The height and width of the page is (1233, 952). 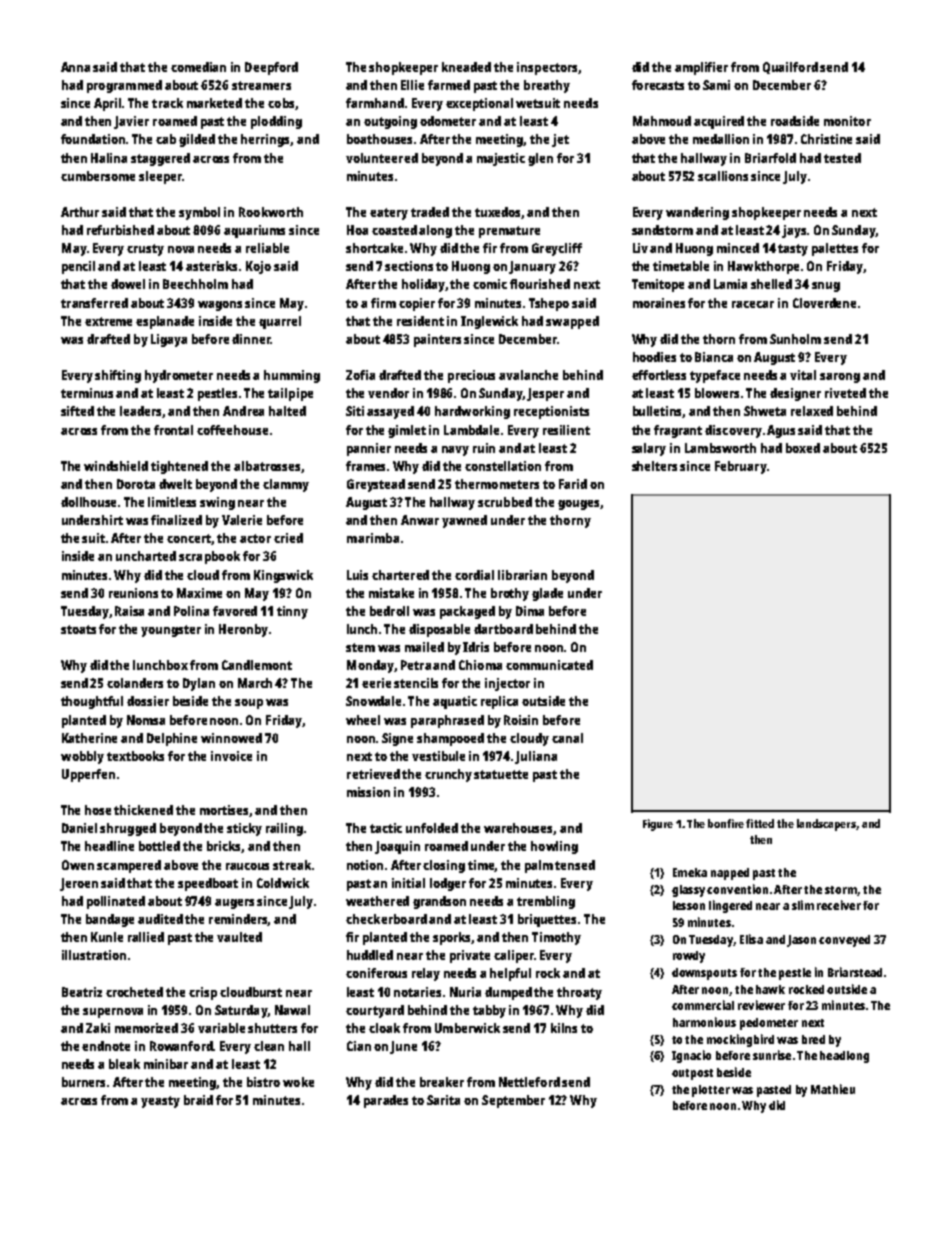 What do you see at coordinates (547, 594) in the page?
I see `glade` at bounding box center [547, 594].
